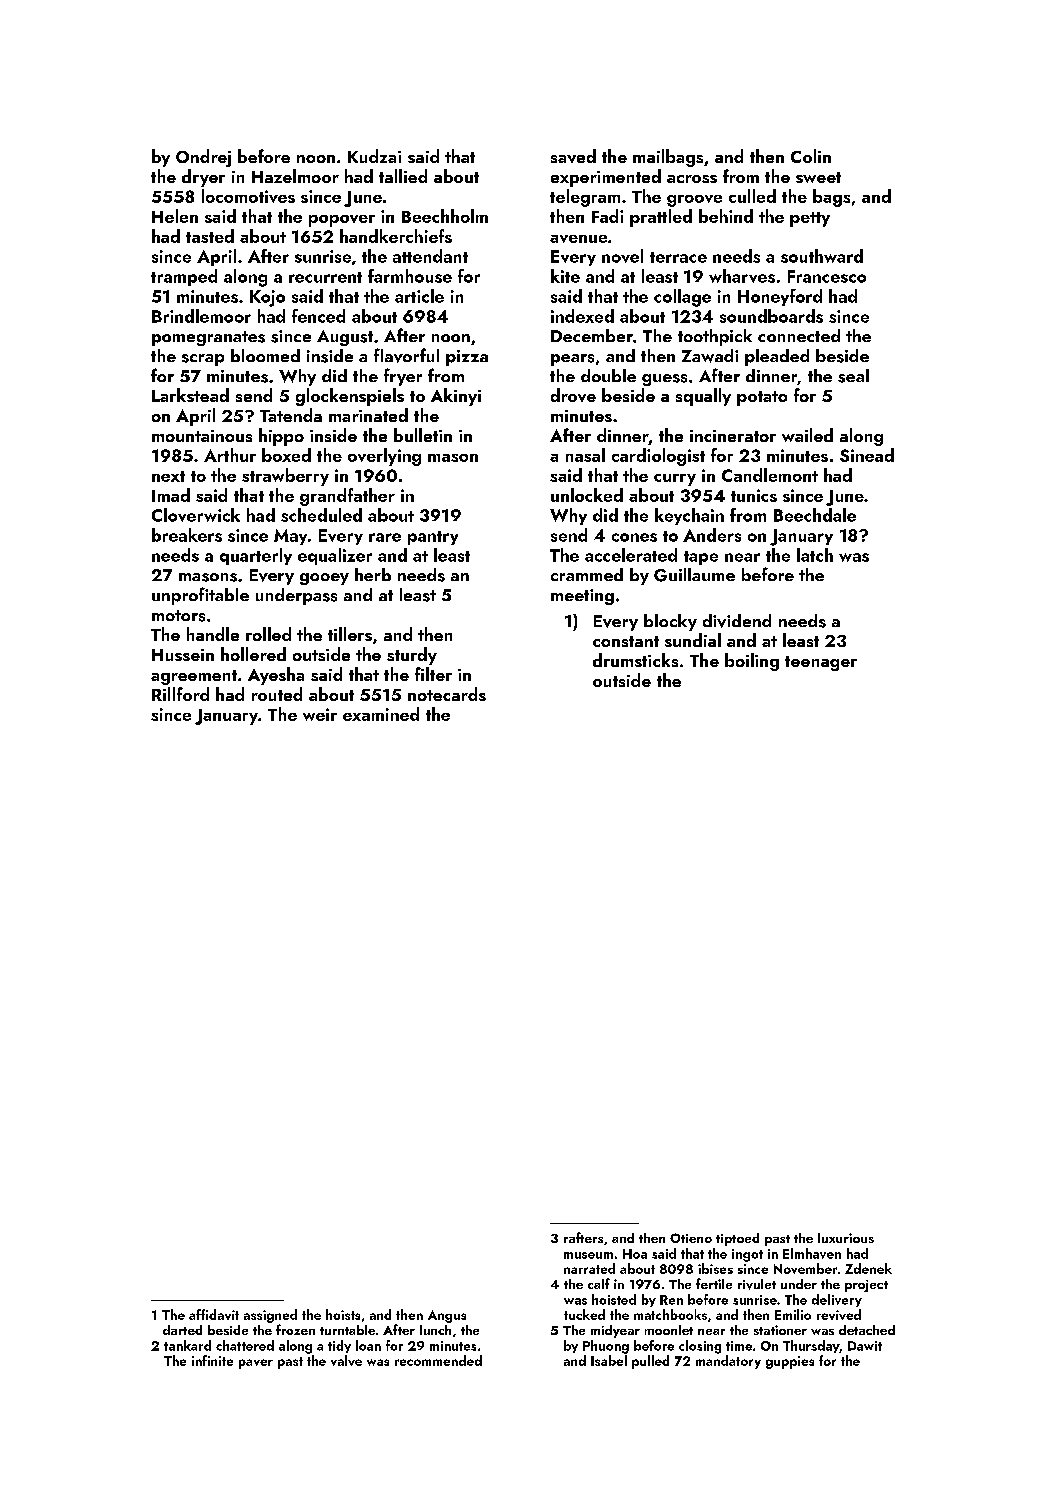 This screenshot has height=1488, width=1047. I want to click on drumsticks, so click(635, 660).
